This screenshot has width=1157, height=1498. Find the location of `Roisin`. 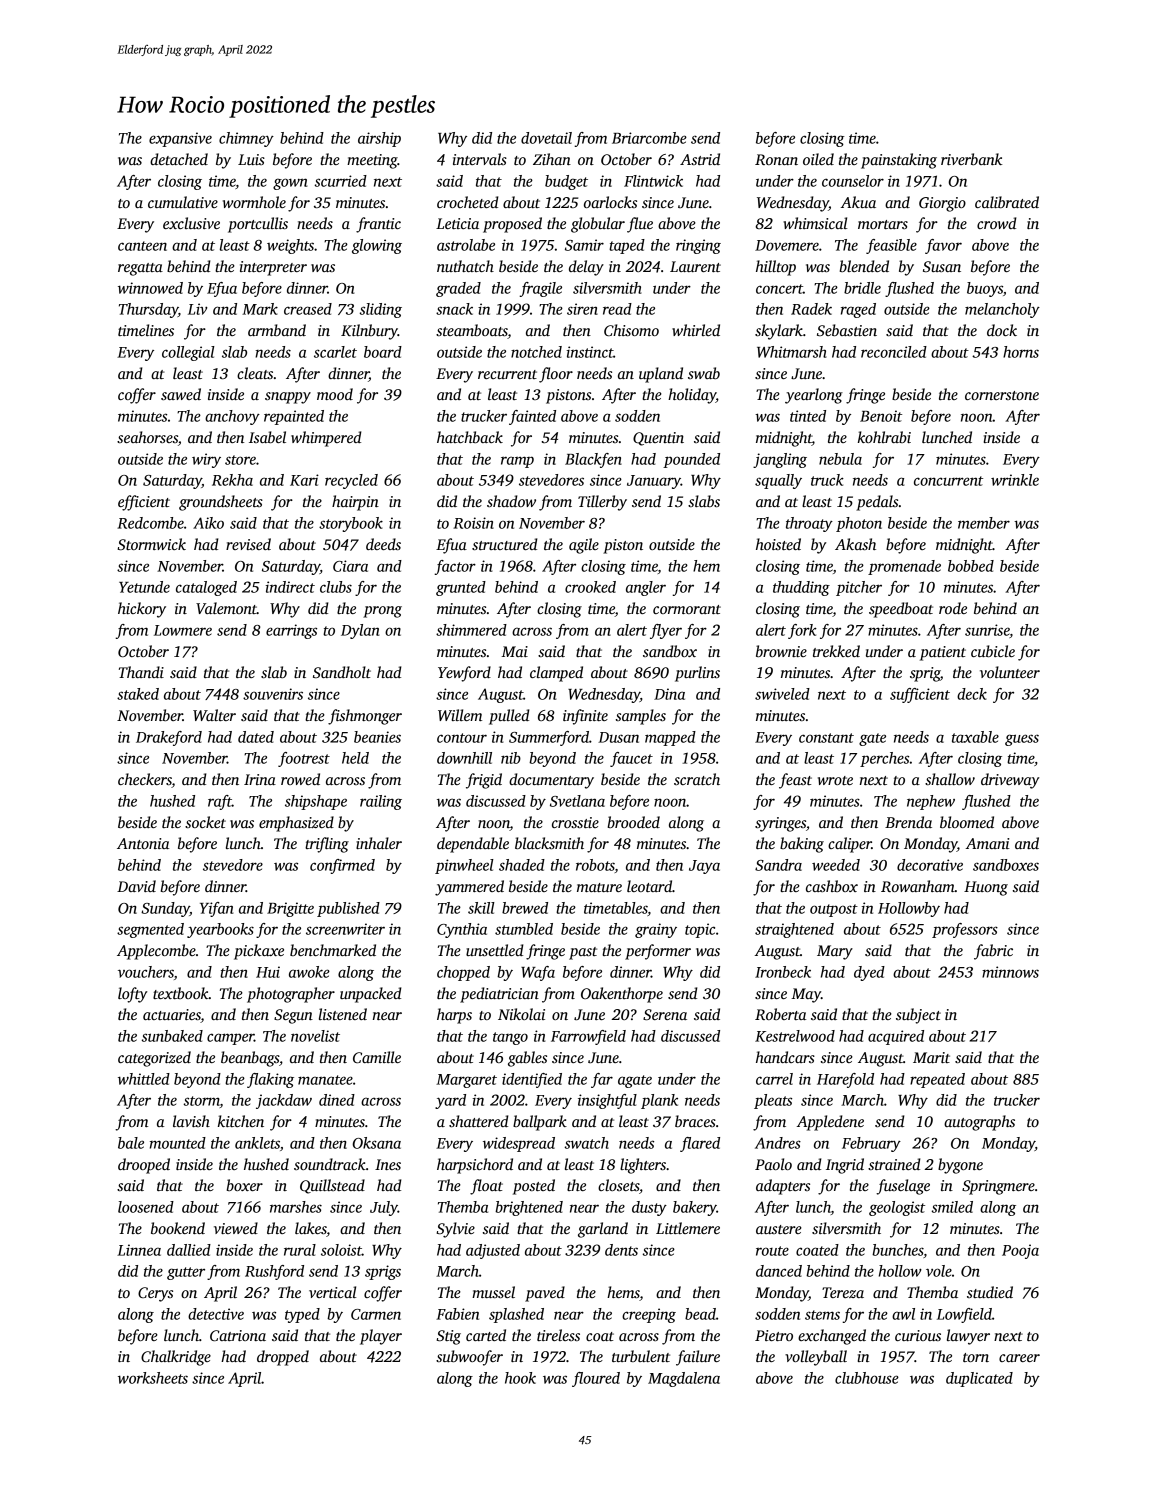

Roisin is located at coordinates (473, 523).
